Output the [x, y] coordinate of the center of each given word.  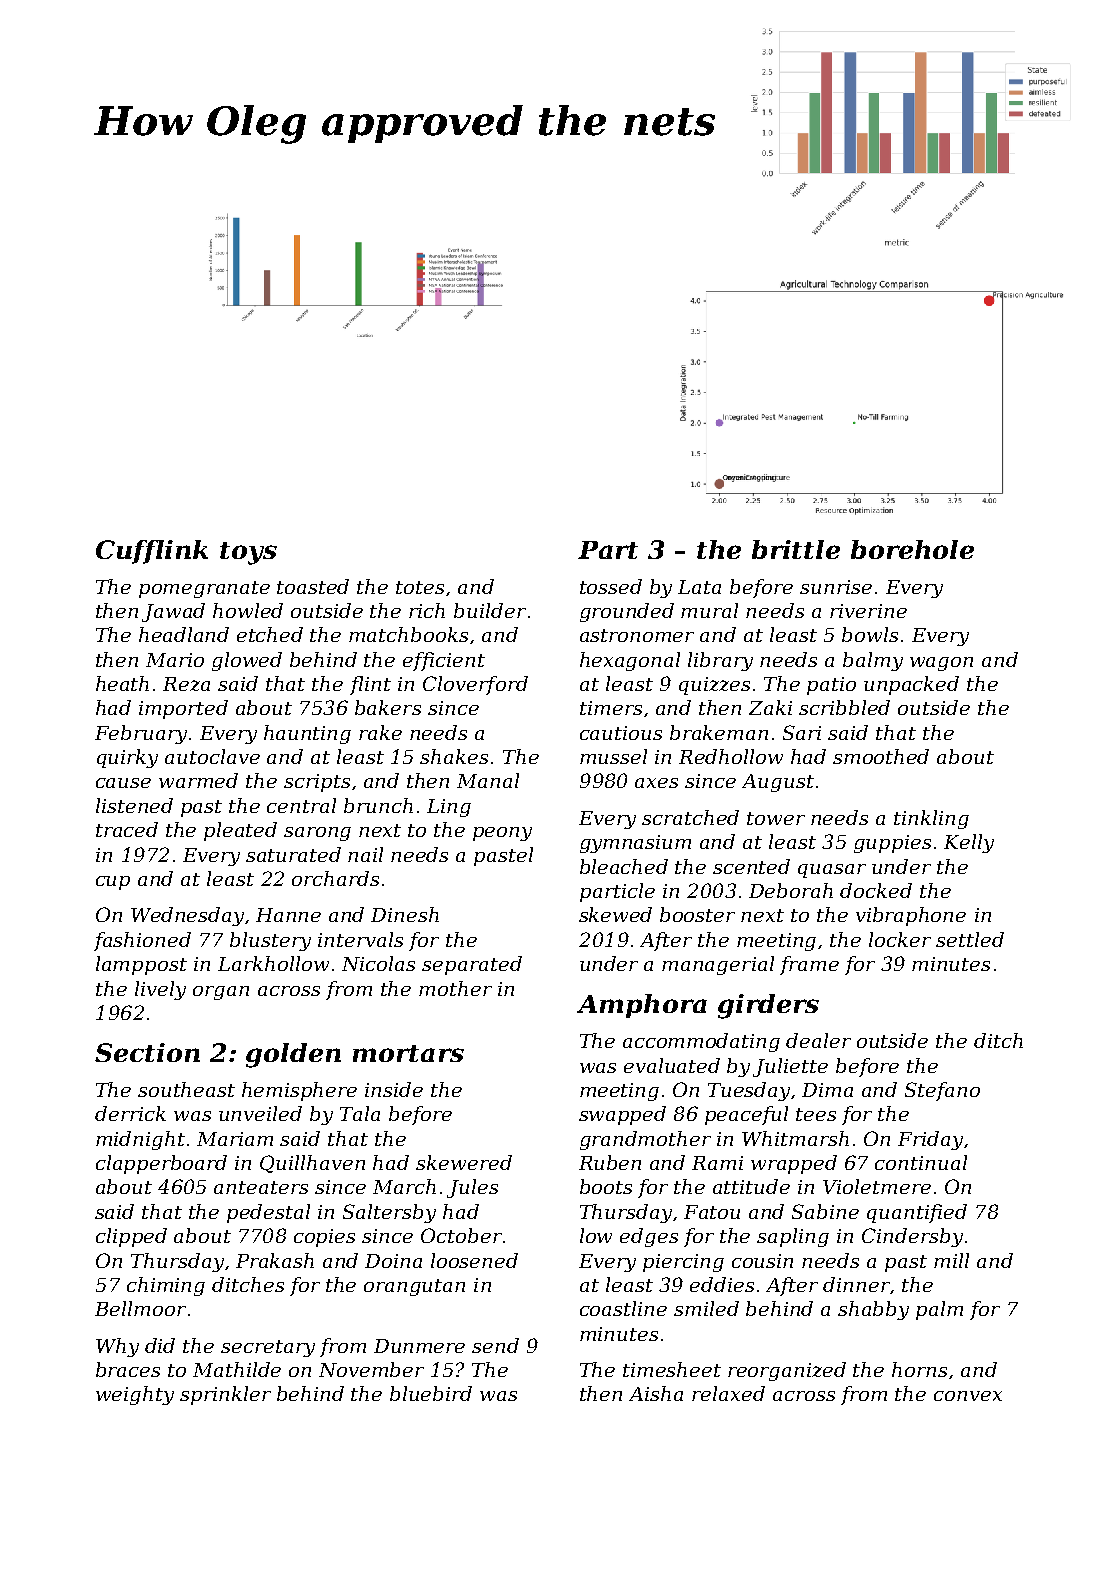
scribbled [844, 707]
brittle [796, 549]
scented [751, 866]
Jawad [173, 612]
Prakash [275, 1260]
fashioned [142, 941]
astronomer [637, 635]
